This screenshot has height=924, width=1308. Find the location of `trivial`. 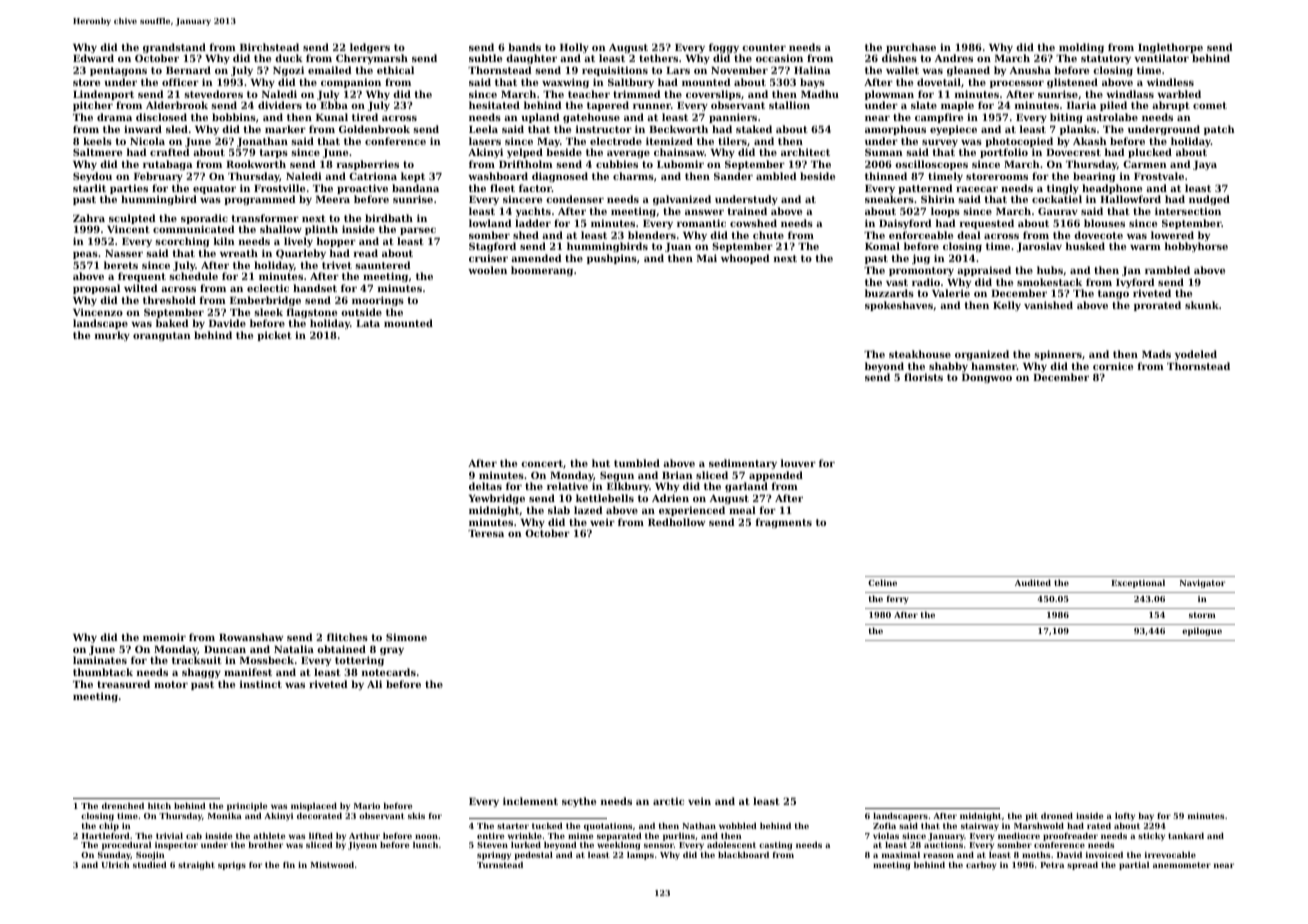

trivial is located at coordinates (169, 836).
